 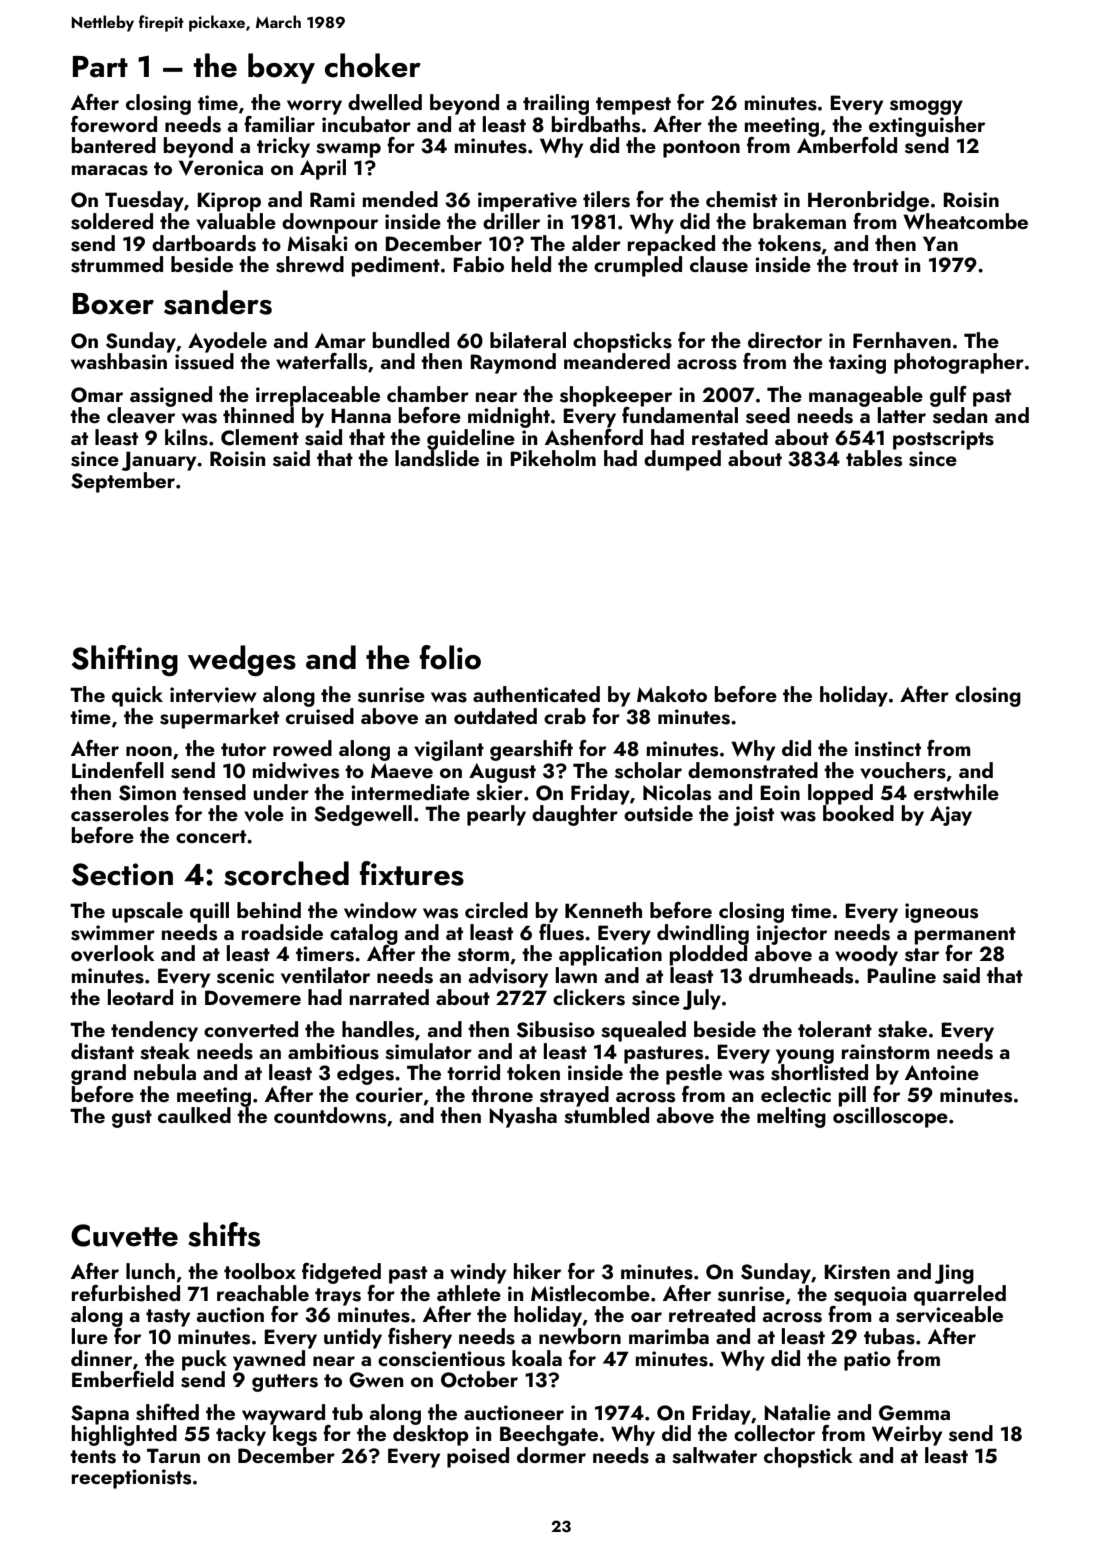 What do you see at coordinates (373, 65) in the image?
I see `choker` at bounding box center [373, 65].
